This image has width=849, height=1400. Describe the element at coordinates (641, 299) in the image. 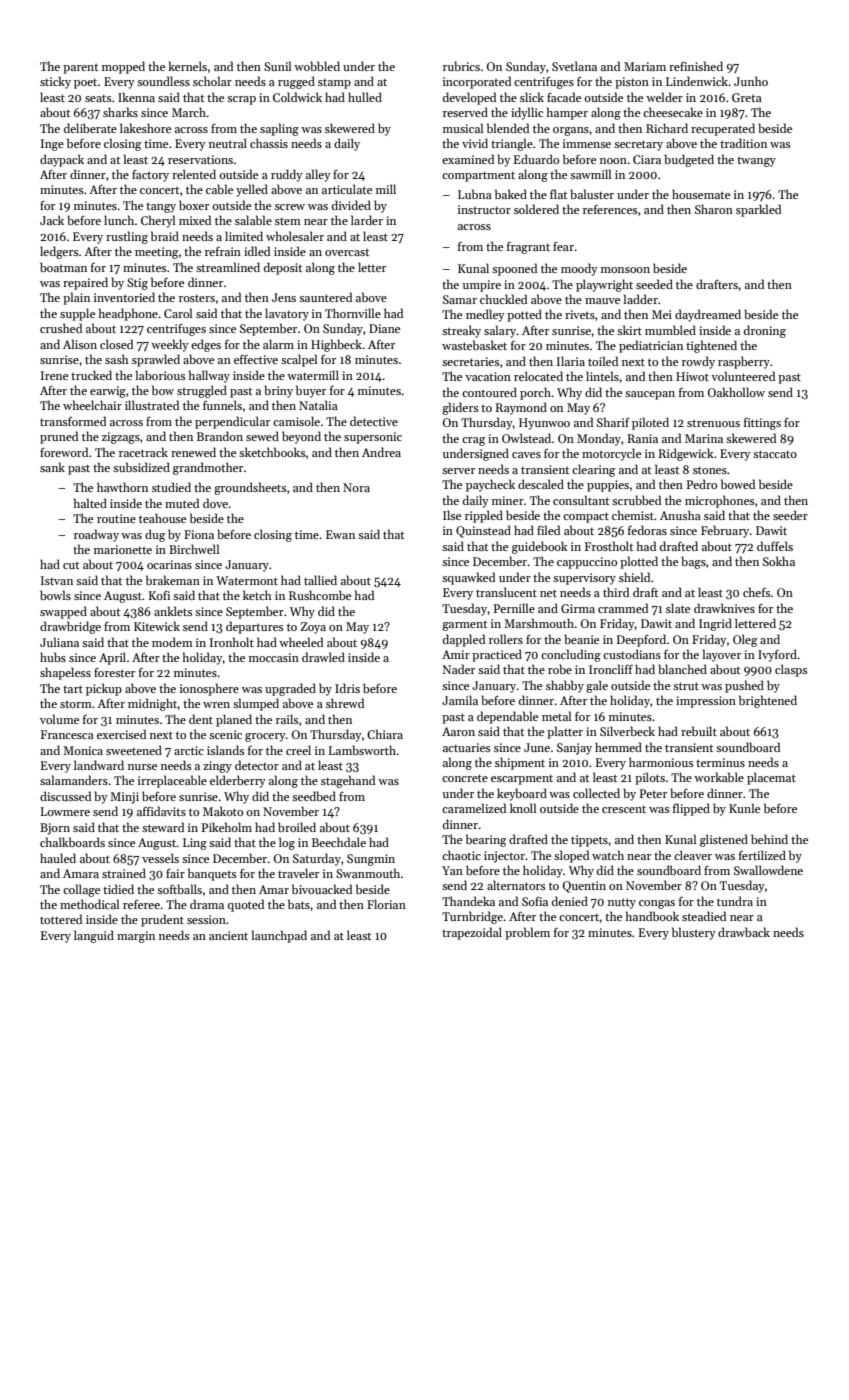

I see `ladder` at that location.
